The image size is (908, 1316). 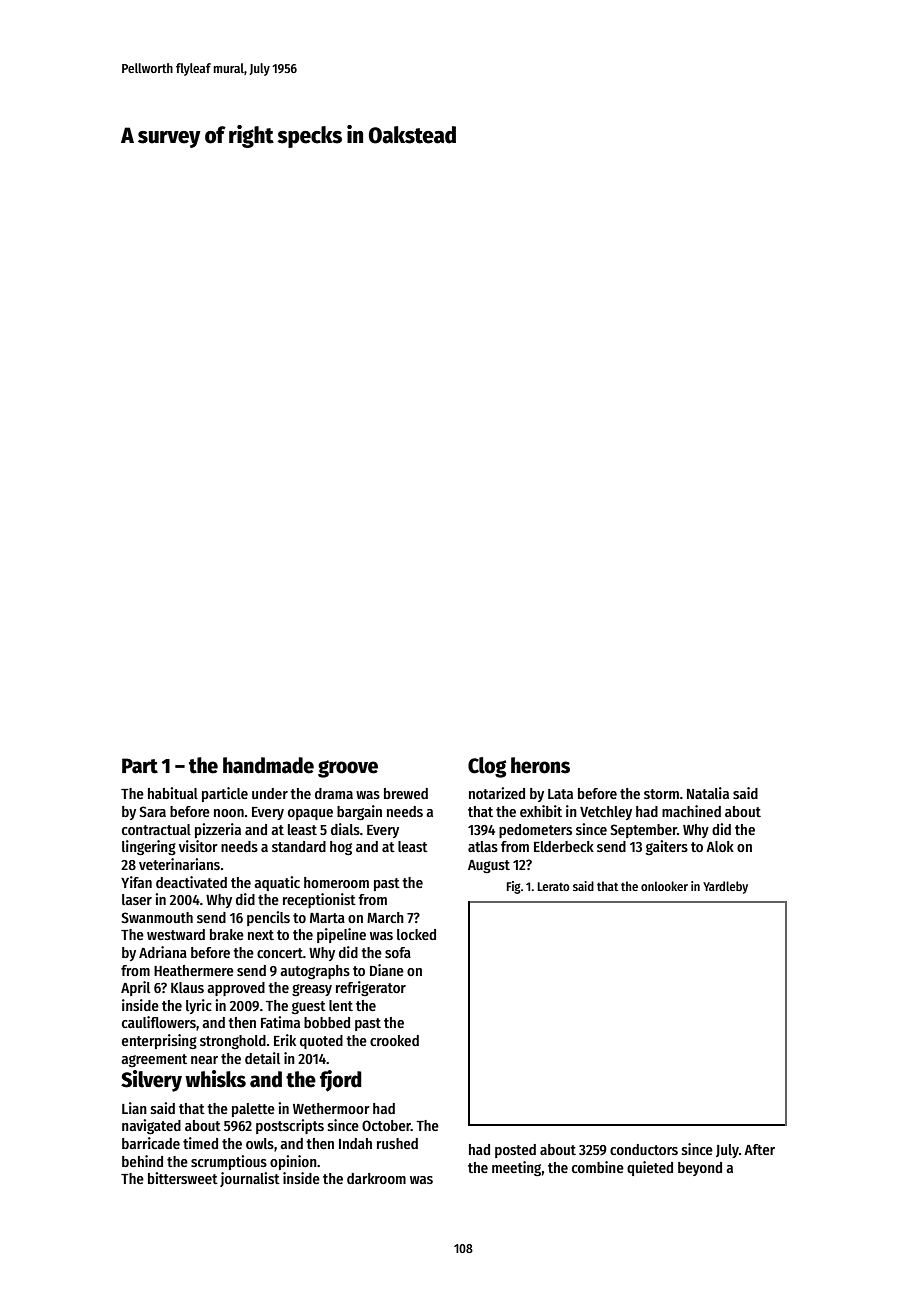 I want to click on Diane, so click(x=387, y=970).
